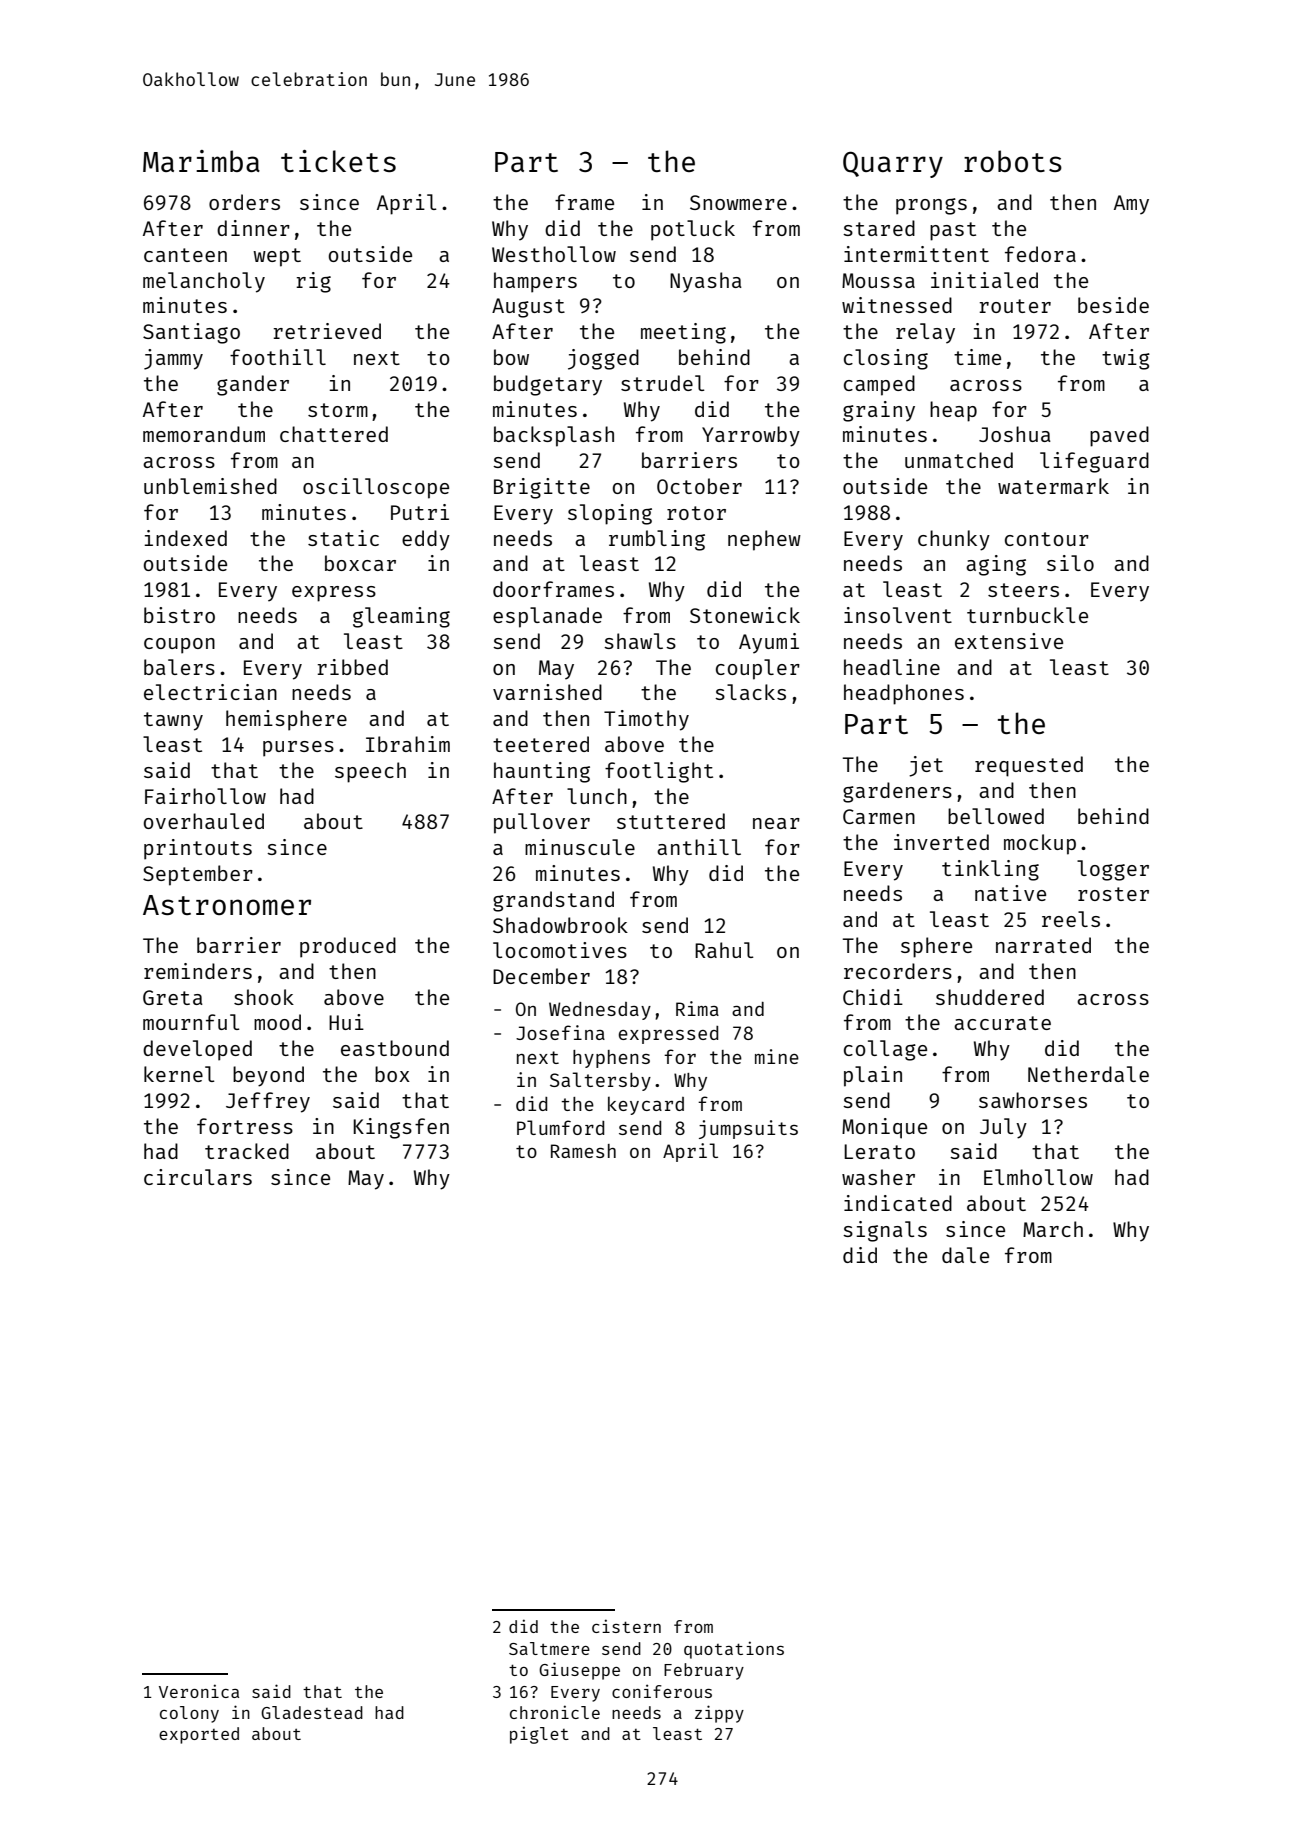 The height and width of the screenshot is (1829, 1293). I want to click on dinner, so click(253, 228).
